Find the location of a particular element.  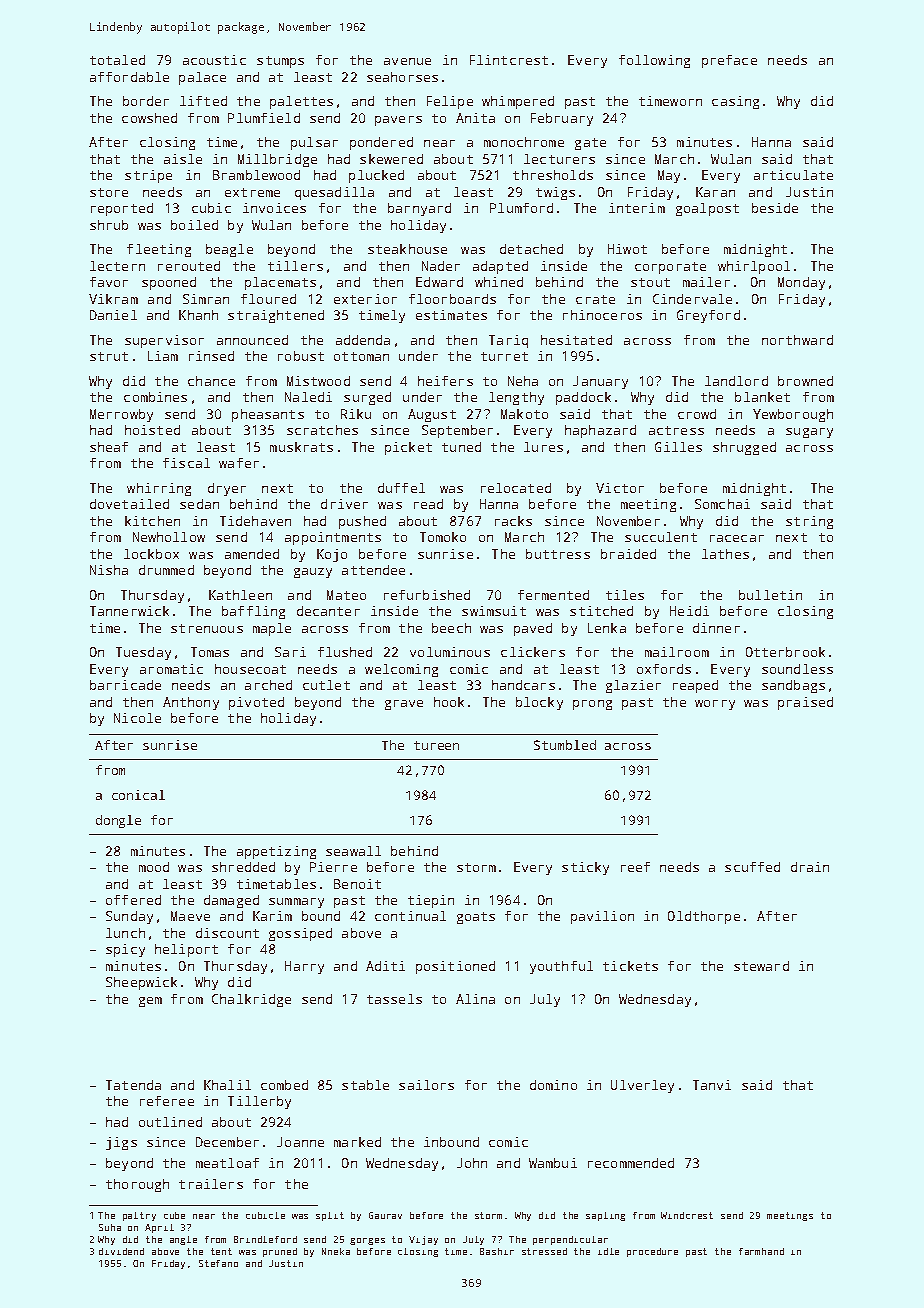

Tatenda is located at coordinates (133, 1085).
